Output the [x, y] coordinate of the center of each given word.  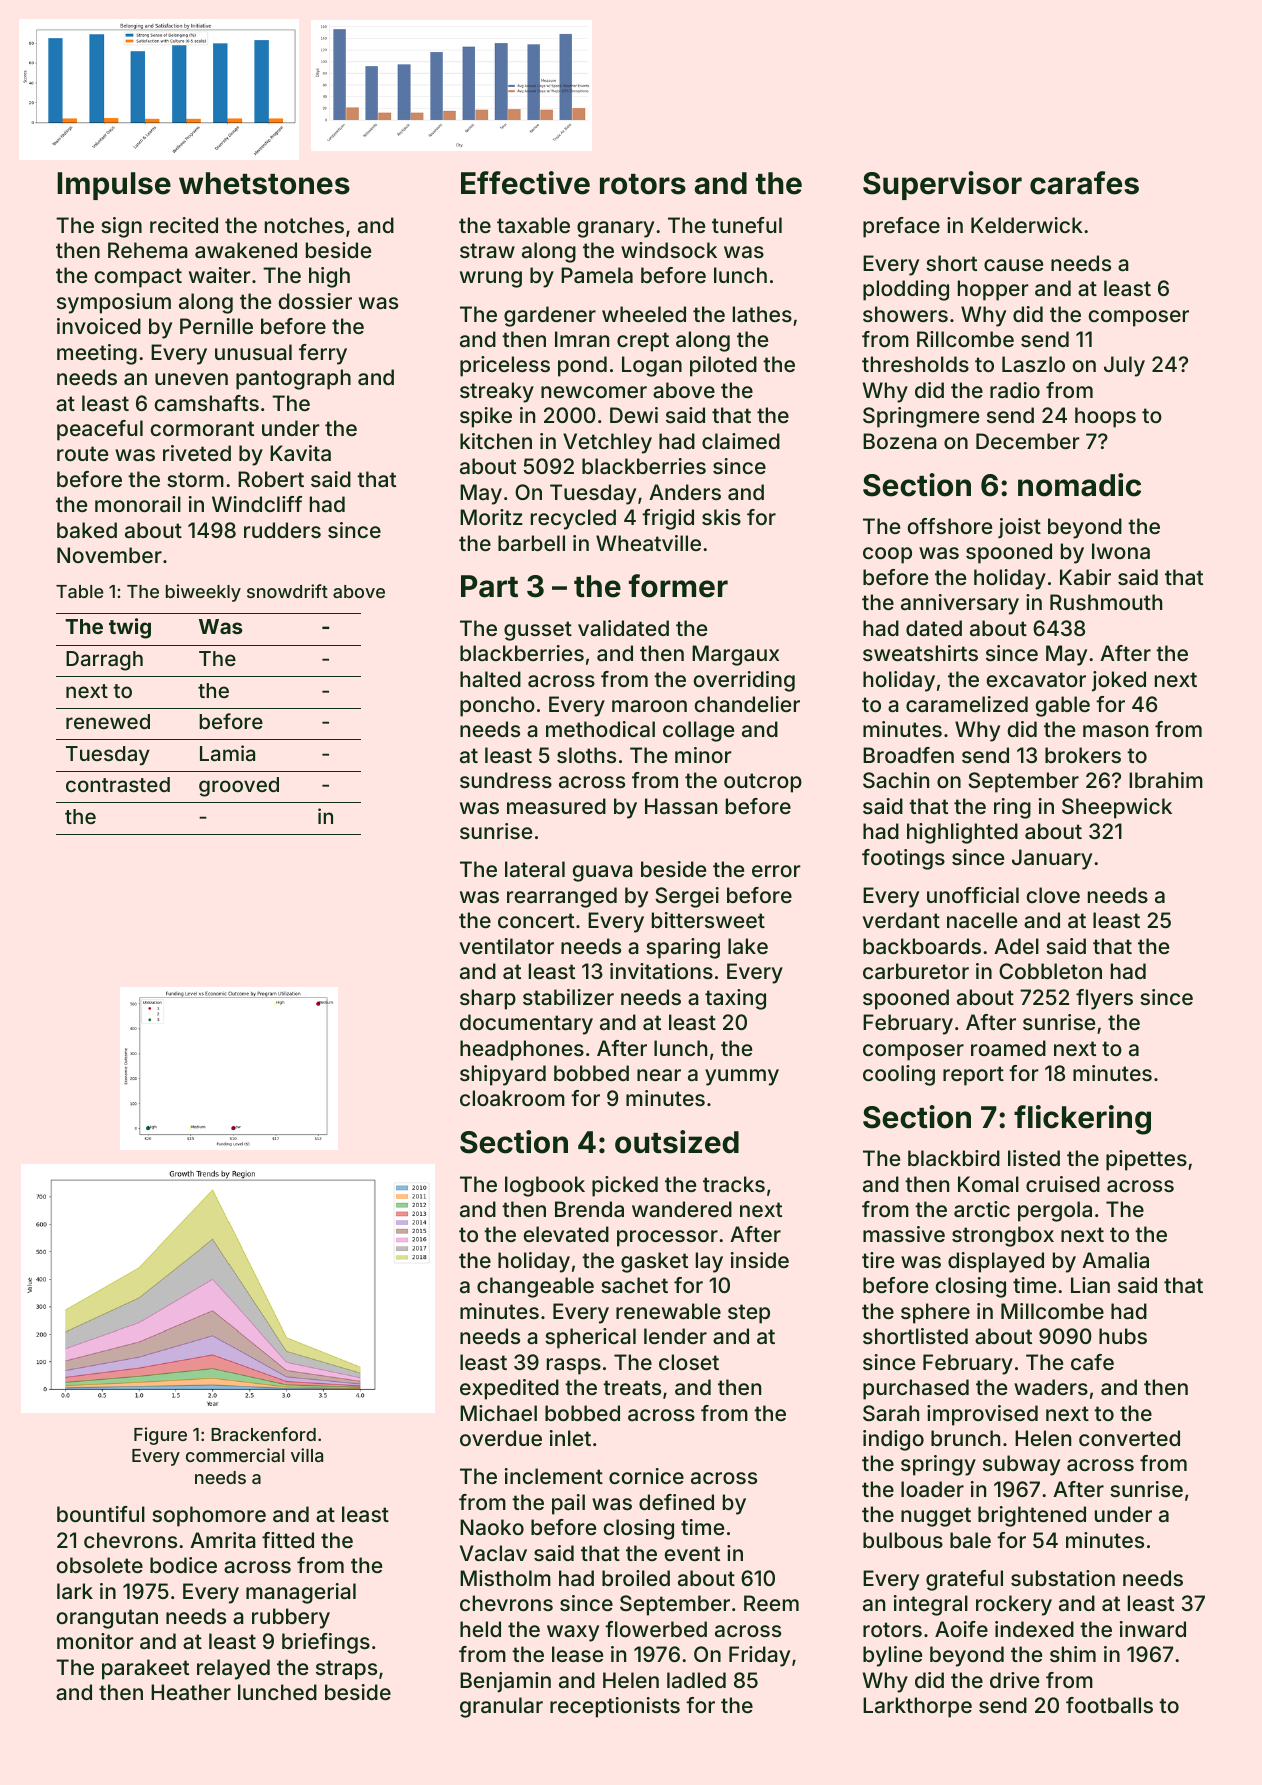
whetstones [264, 183]
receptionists [615, 1707]
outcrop [763, 783]
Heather [191, 1692]
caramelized [967, 704]
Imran [582, 339]
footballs [1109, 1705]
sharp [488, 999]
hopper [993, 290]
